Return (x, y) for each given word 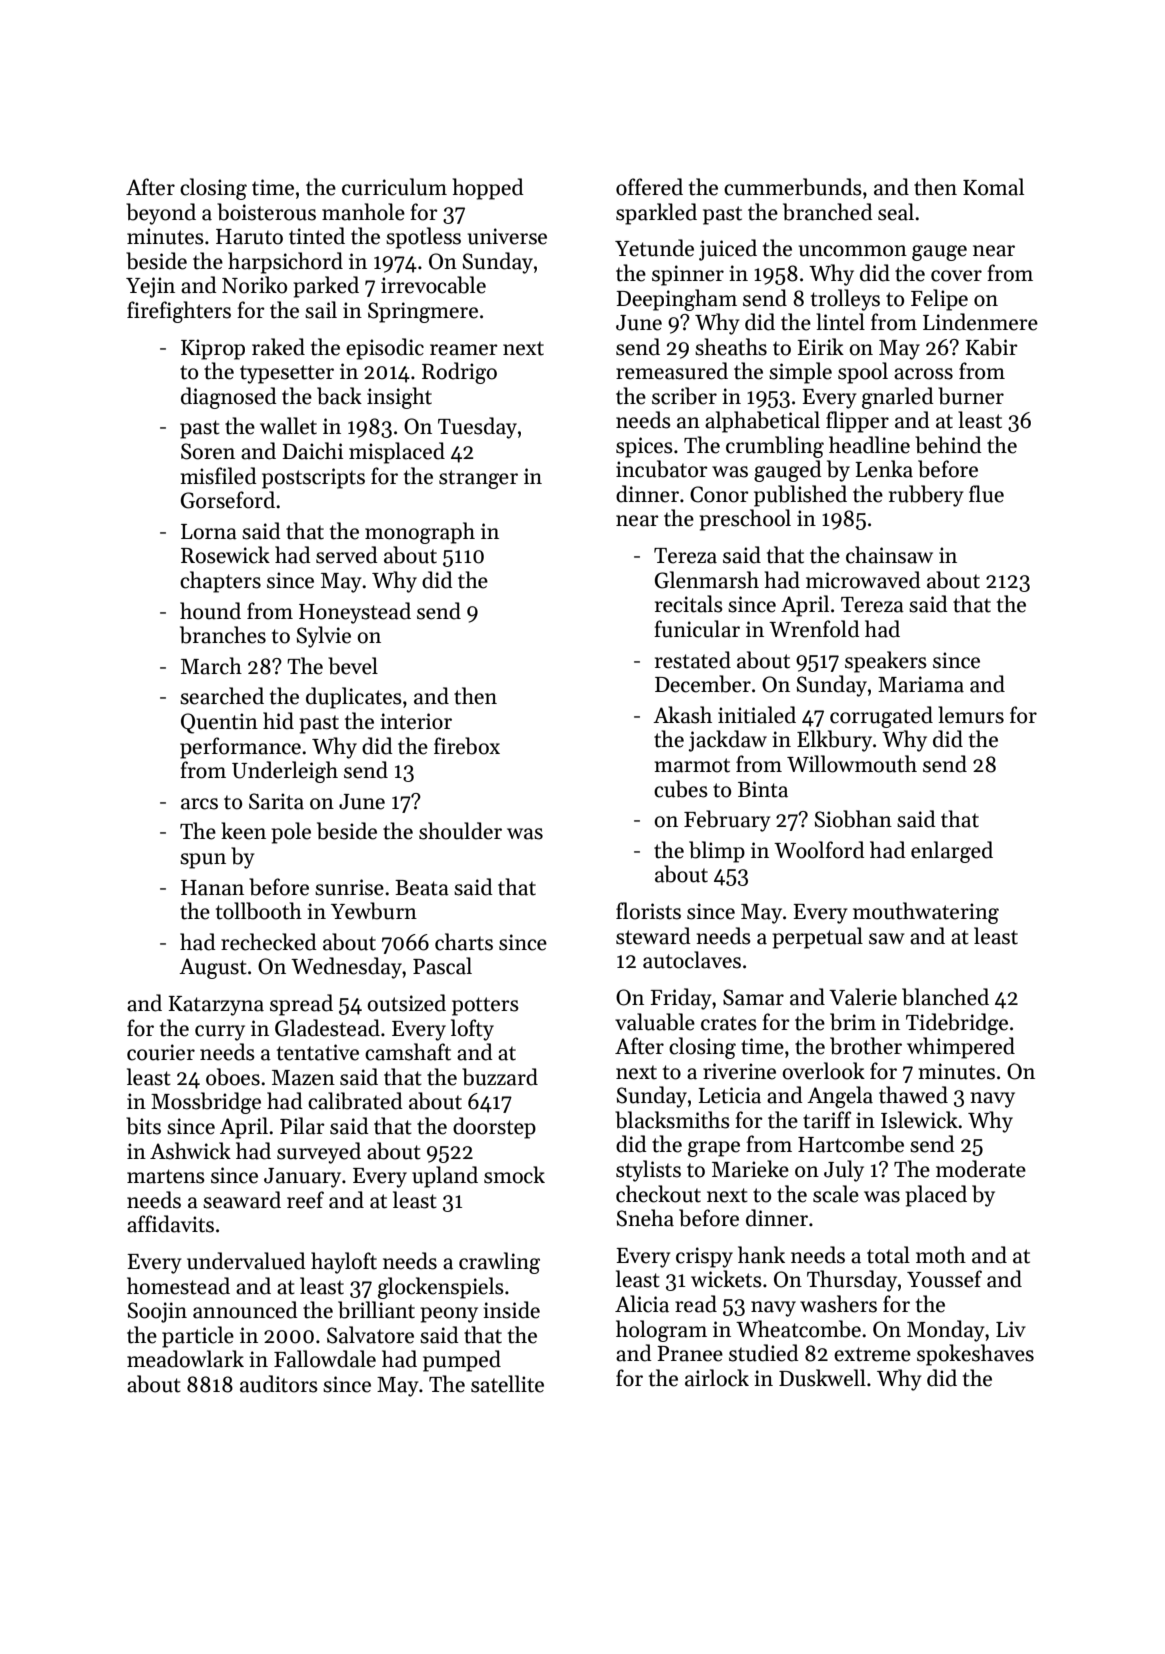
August (213, 968)
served (347, 555)
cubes (681, 789)
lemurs (971, 715)
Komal (993, 187)
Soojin (157, 1312)
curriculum (394, 187)
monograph (420, 533)
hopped (488, 189)
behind (948, 445)
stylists (648, 1171)
